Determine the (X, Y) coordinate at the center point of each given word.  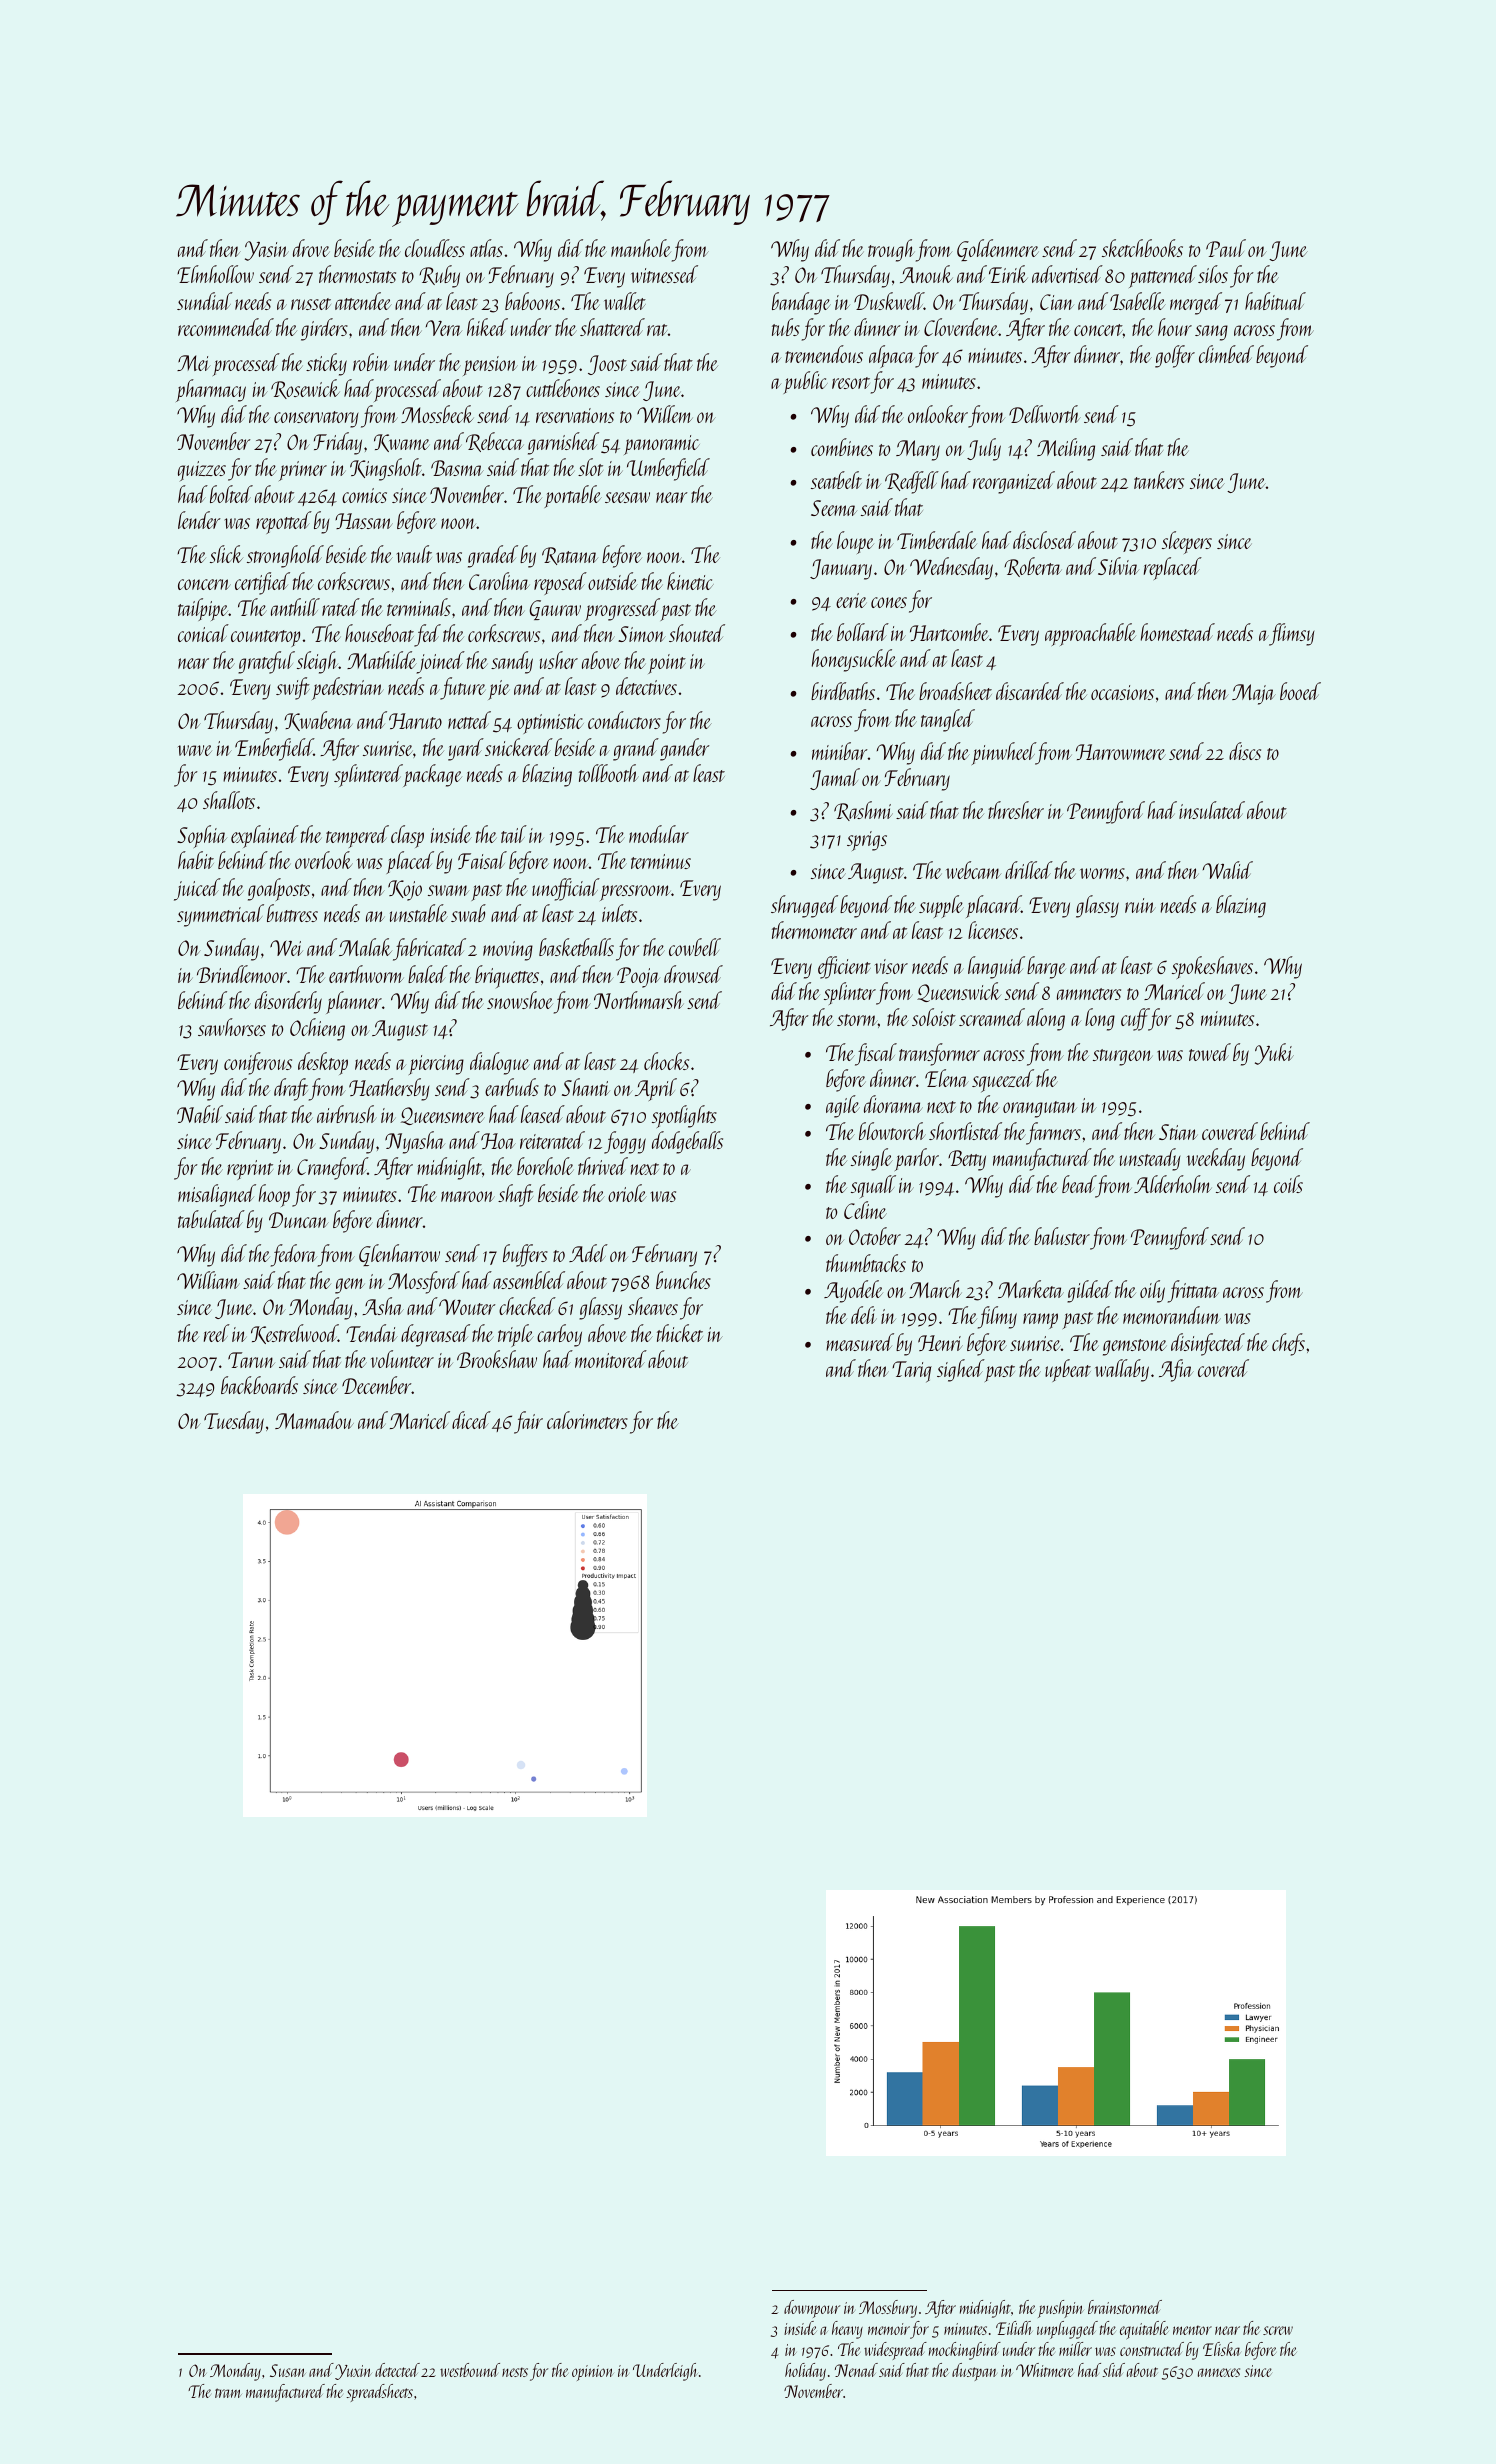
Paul (1226, 248)
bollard (863, 632)
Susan (288, 2370)
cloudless (435, 248)
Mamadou (314, 1420)
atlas (486, 248)
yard (466, 749)
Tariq (912, 1371)
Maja (1254, 694)
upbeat (1068, 1370)
